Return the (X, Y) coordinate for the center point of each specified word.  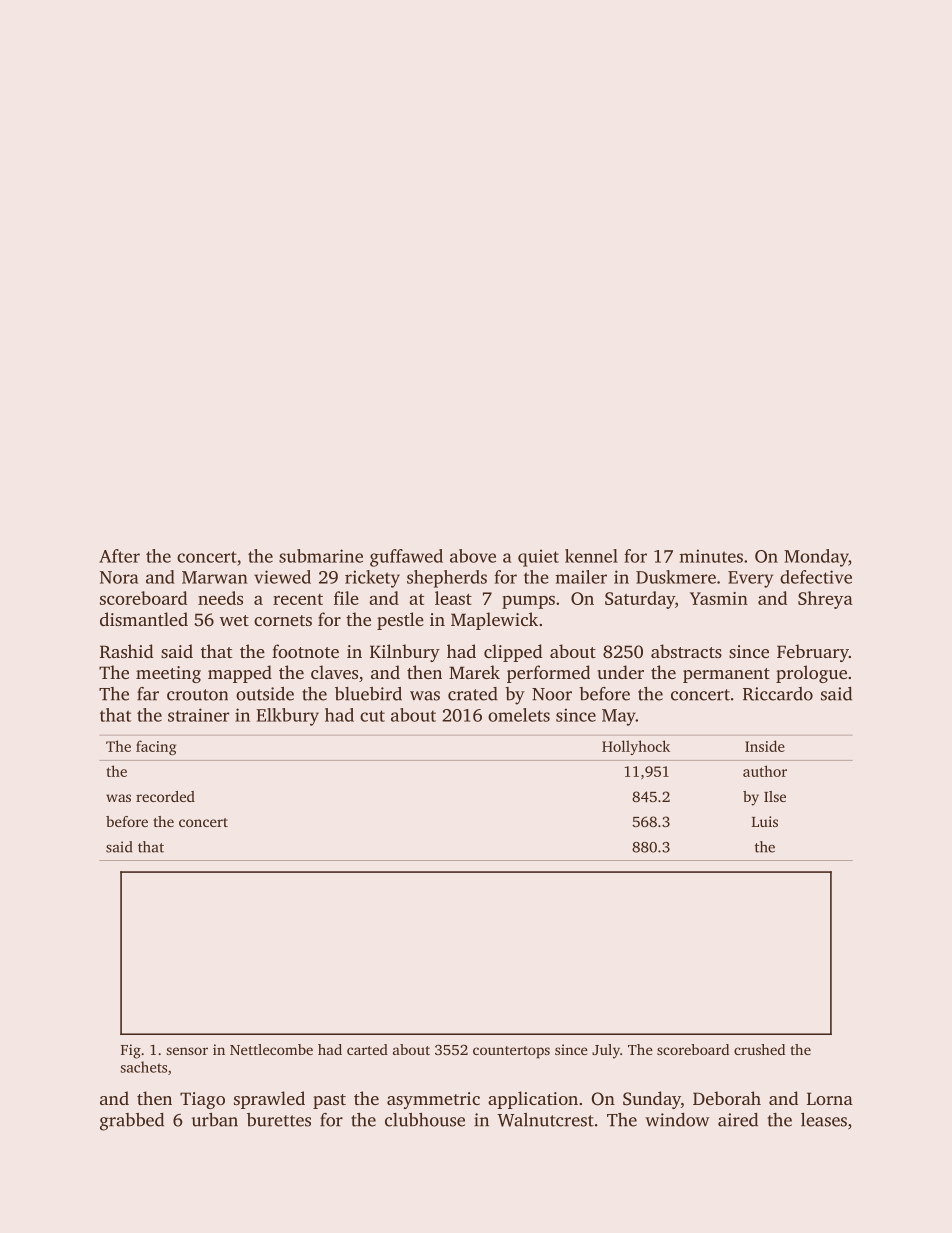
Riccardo (778, 694)
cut (372, 716)
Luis (765, 821)
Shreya (825, 600)
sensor (187, 1051)
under (620, 672)
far (148, 694)
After (119, 556)
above (473, 556)
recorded (165, 796)
